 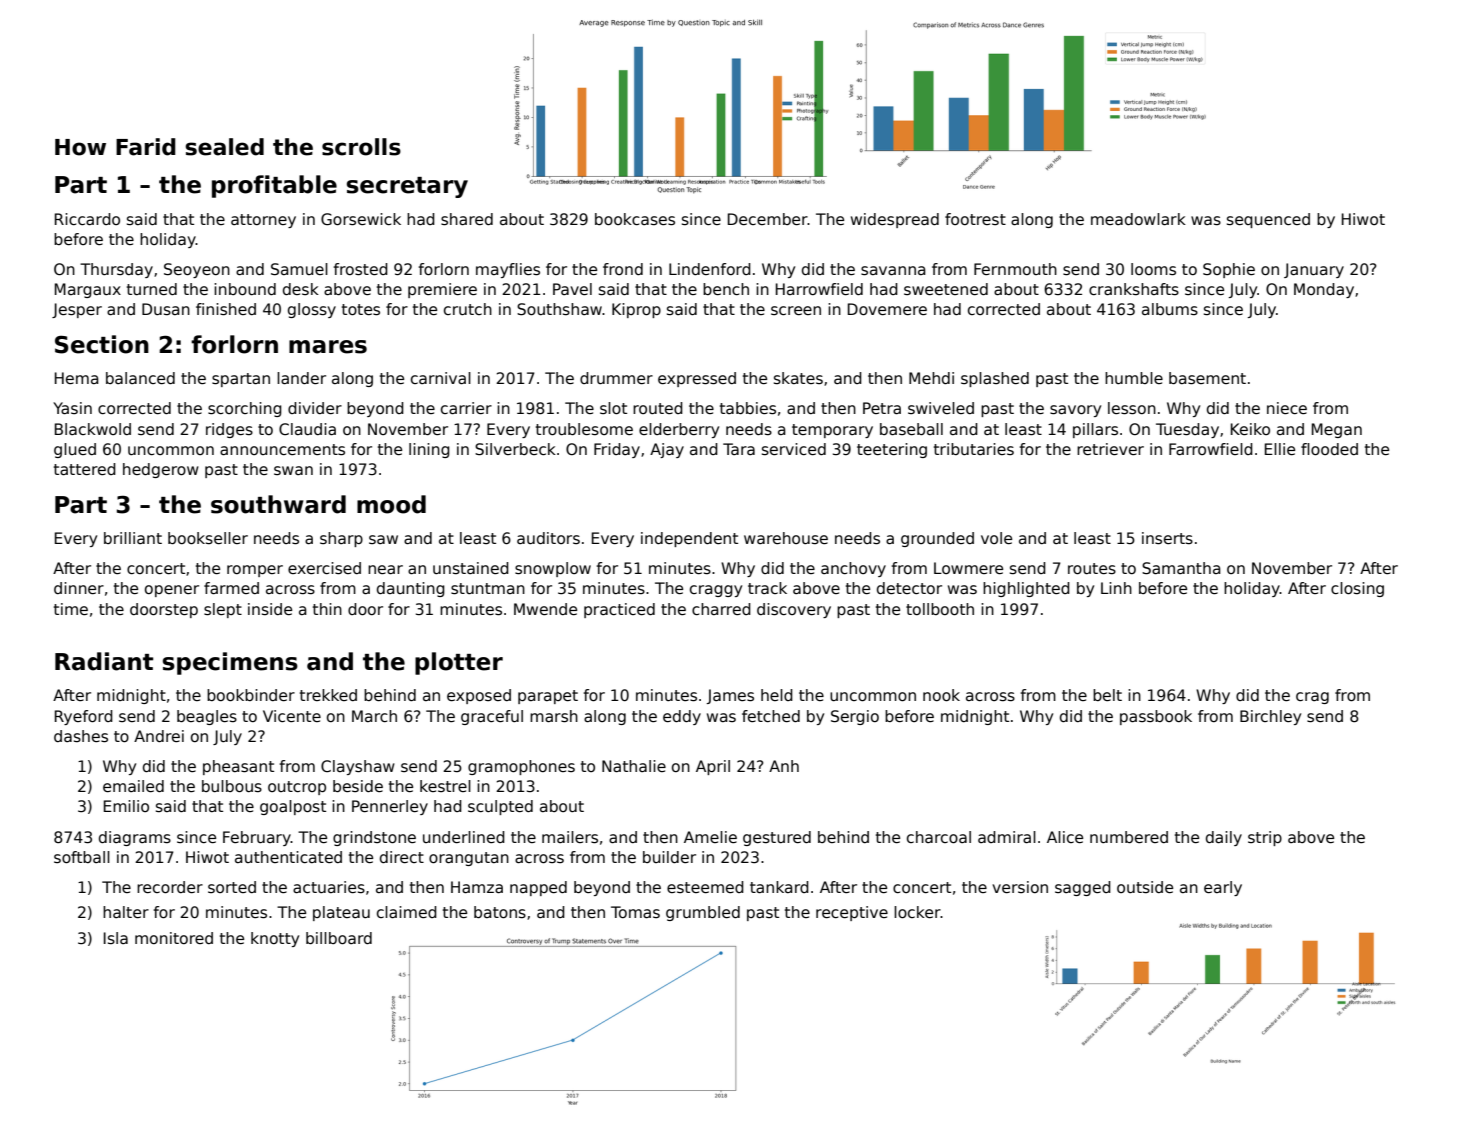 I want to click on divider, so click(x=315, y=408).
